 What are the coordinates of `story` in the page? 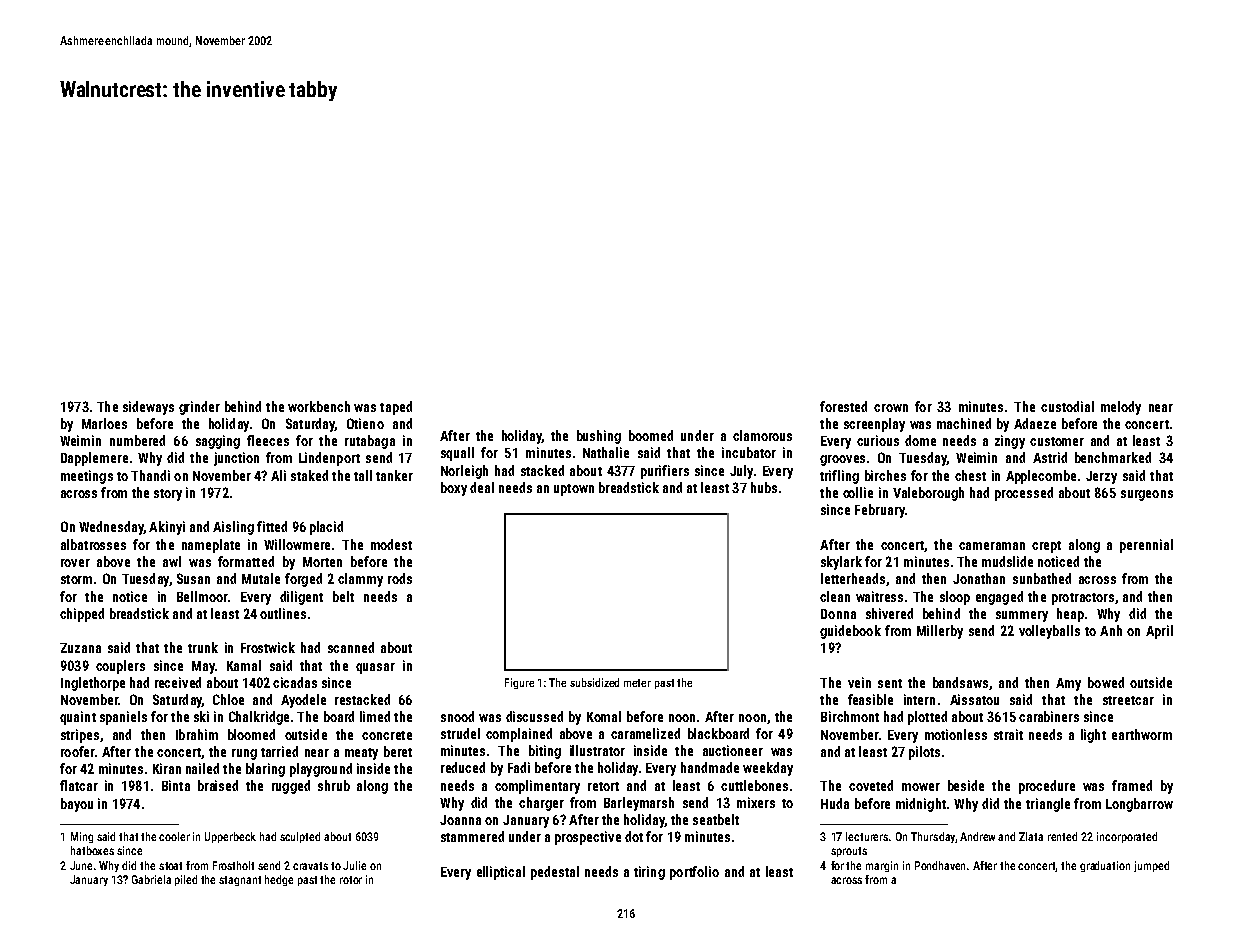 It's located at (168, 495).
